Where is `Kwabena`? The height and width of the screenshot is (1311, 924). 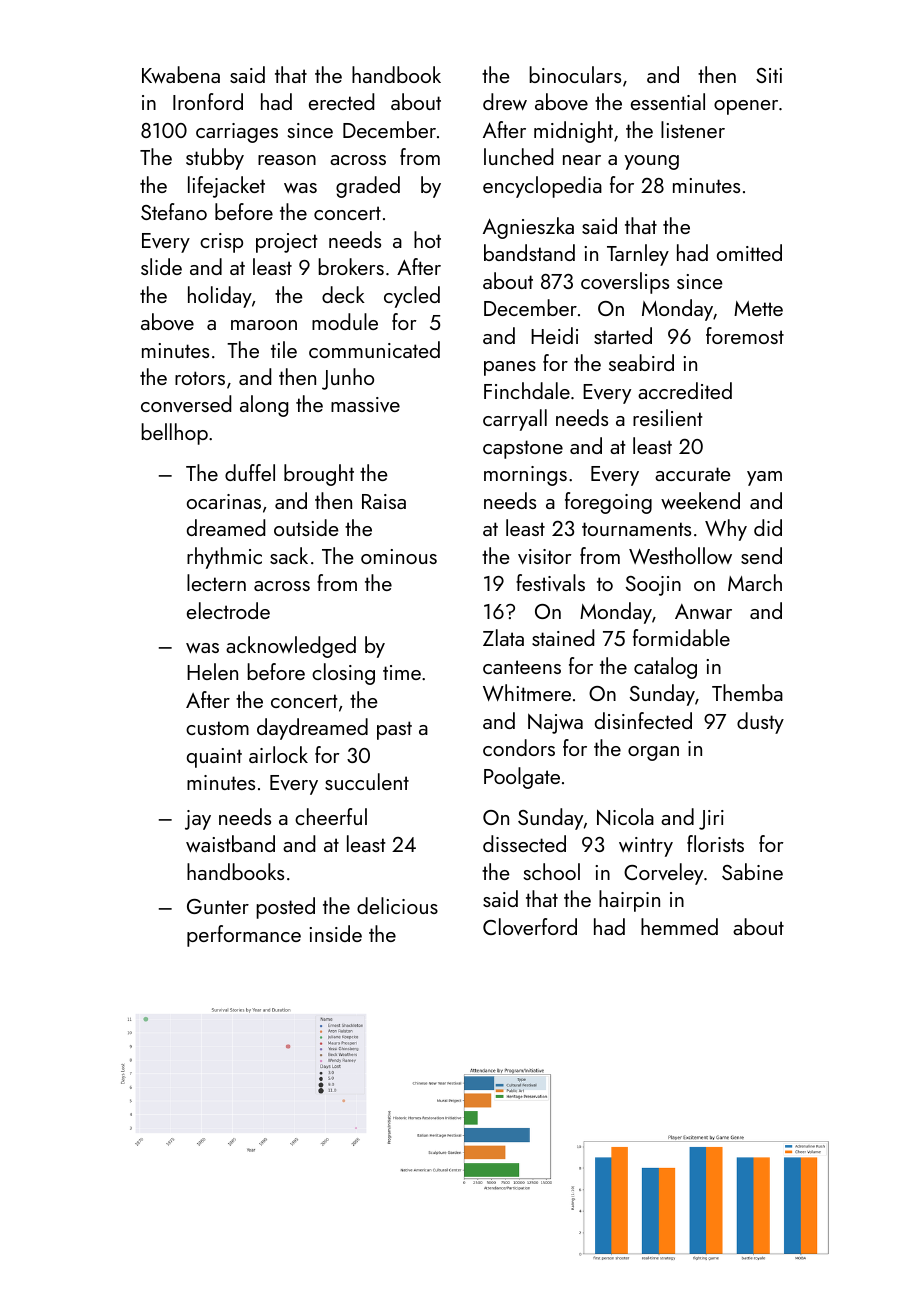
Kwabena is located at coordinates (181, 74).
